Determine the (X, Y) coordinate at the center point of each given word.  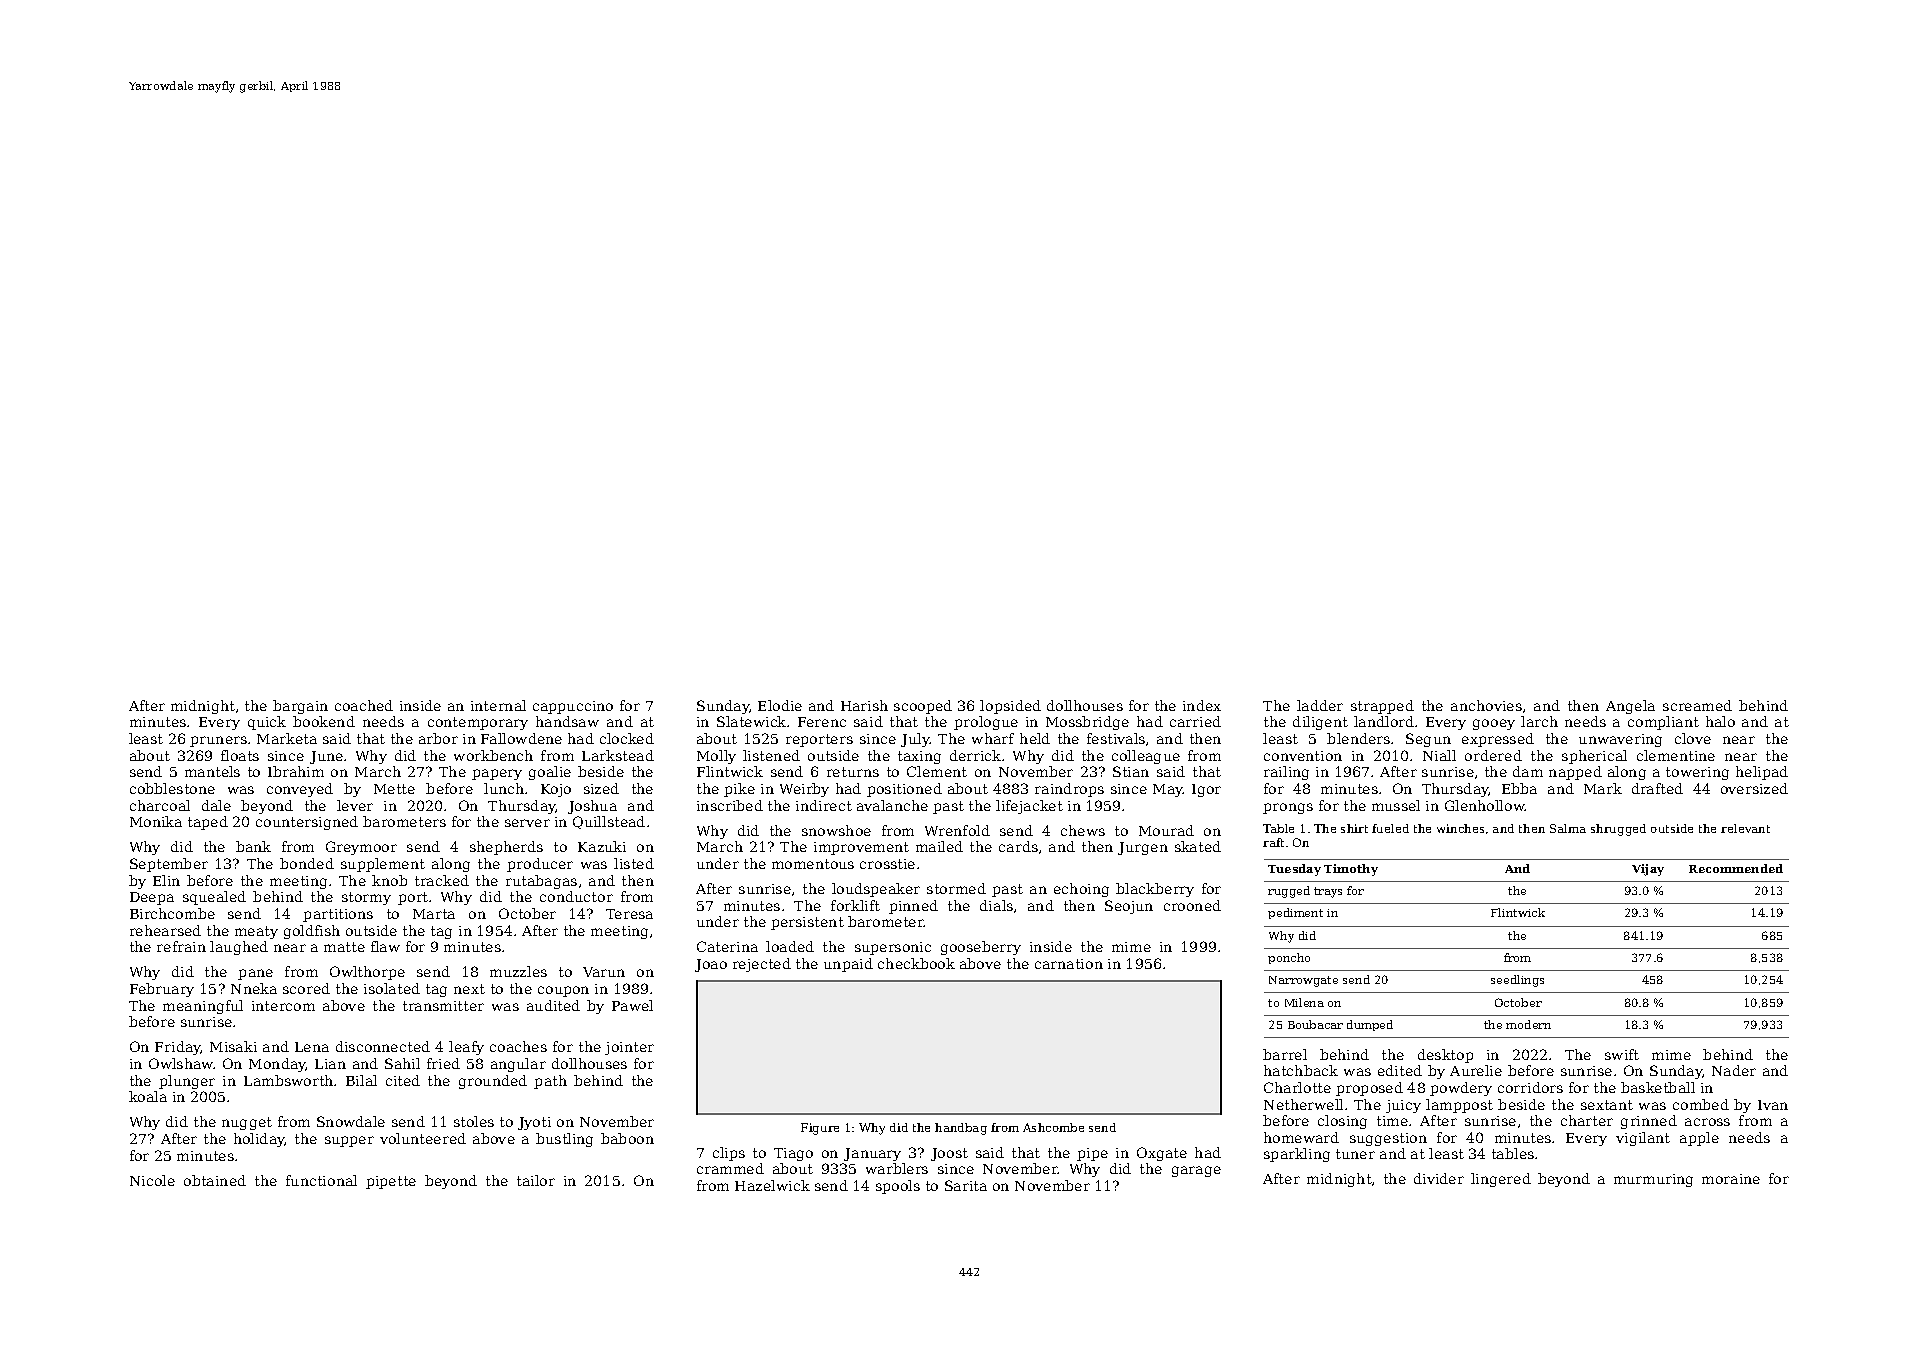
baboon (627, 1138)
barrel (1285, 1054)
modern (1528, 1024)
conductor (576, 896)
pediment (1295, 913)
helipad (1762, 773)
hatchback (1301, 1070)
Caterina (727, 946)
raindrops (1069, 790)
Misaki (233, 1046)
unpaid (848, 965)
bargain (300, 707)
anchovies (1486, 705)
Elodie (780, 705)
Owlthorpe (367, 973)
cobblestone (172, 788)
